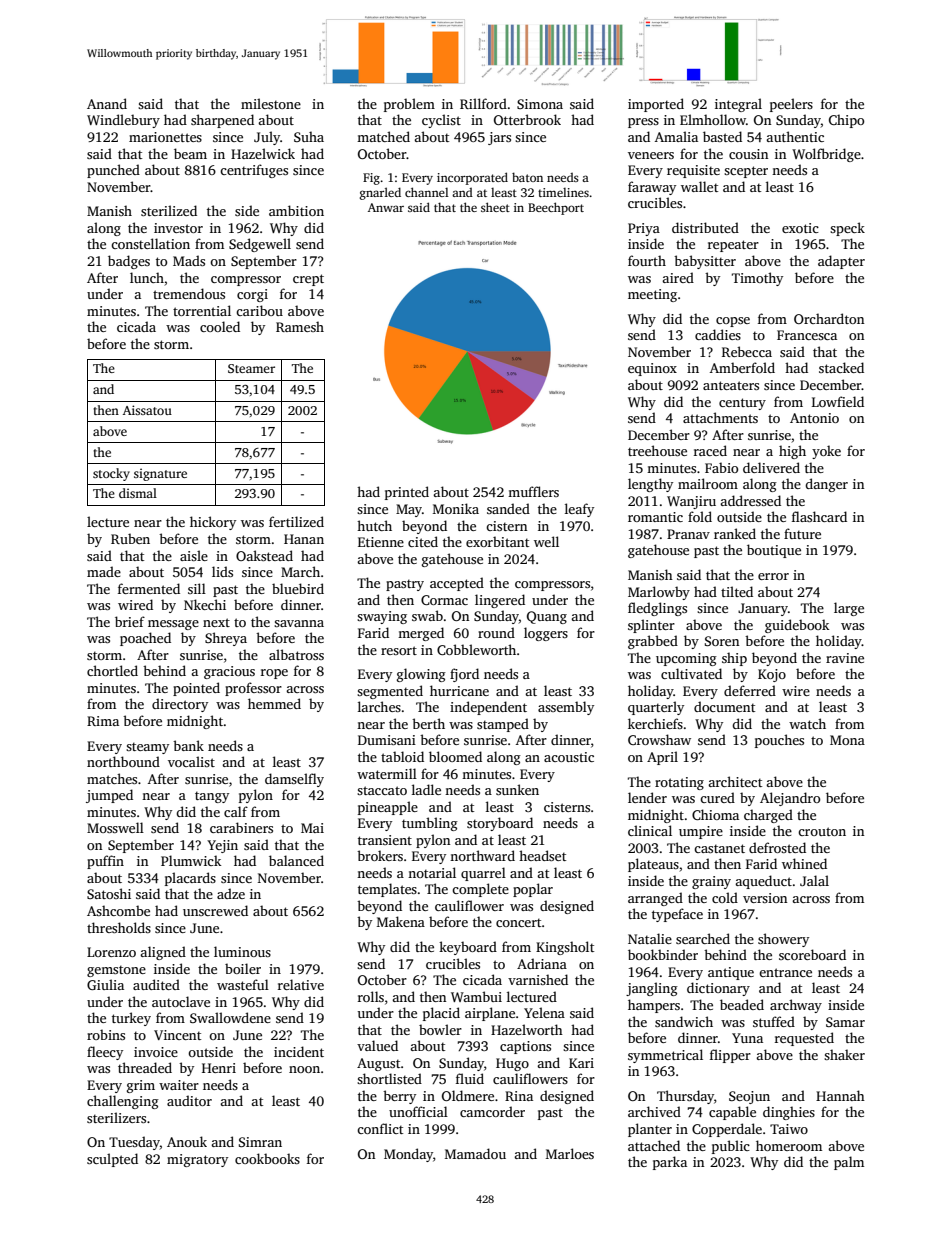 The height and width of the page is (1233, 952). What do you see at coordinates (409, 105) in the page?
I see `problem` at bounding box center [409, 105].
